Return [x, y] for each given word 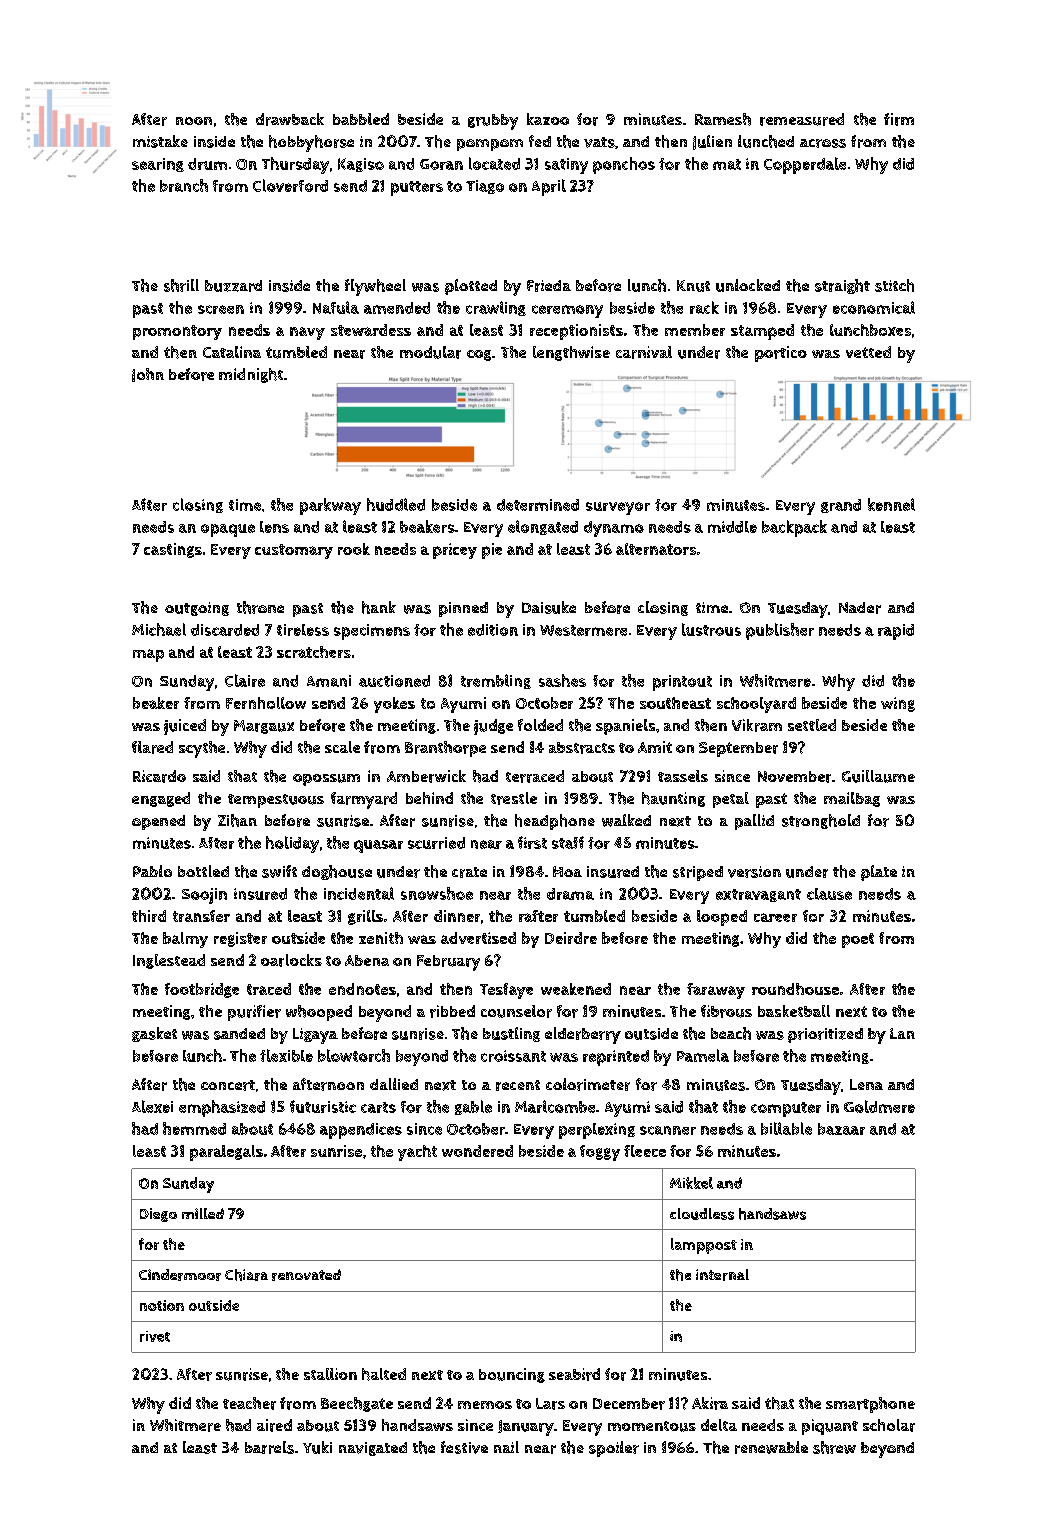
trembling [496, 681]
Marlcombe [555, 1106]
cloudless [702, 1214]
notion [162, 1305]
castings [173, 550]
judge [493, 727]
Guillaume [878, 776]
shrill [181, 285]
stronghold [821, 821]
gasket [154, 1034]
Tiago [485, 187]
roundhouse [795, 989]
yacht [417, 1153]
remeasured [802, 119]
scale [342, 747]
